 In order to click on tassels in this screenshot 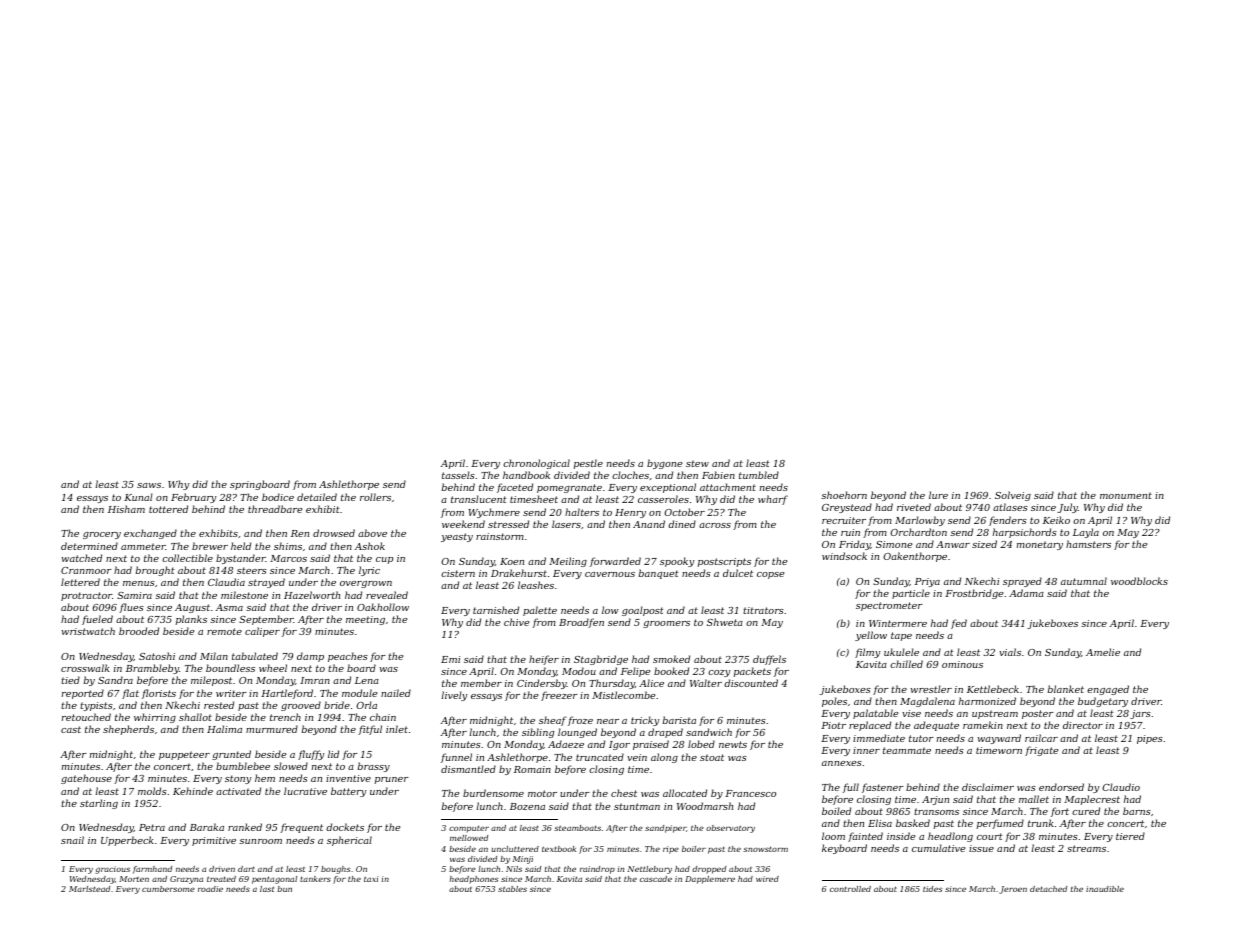, I will do `click(458, 475)`.
